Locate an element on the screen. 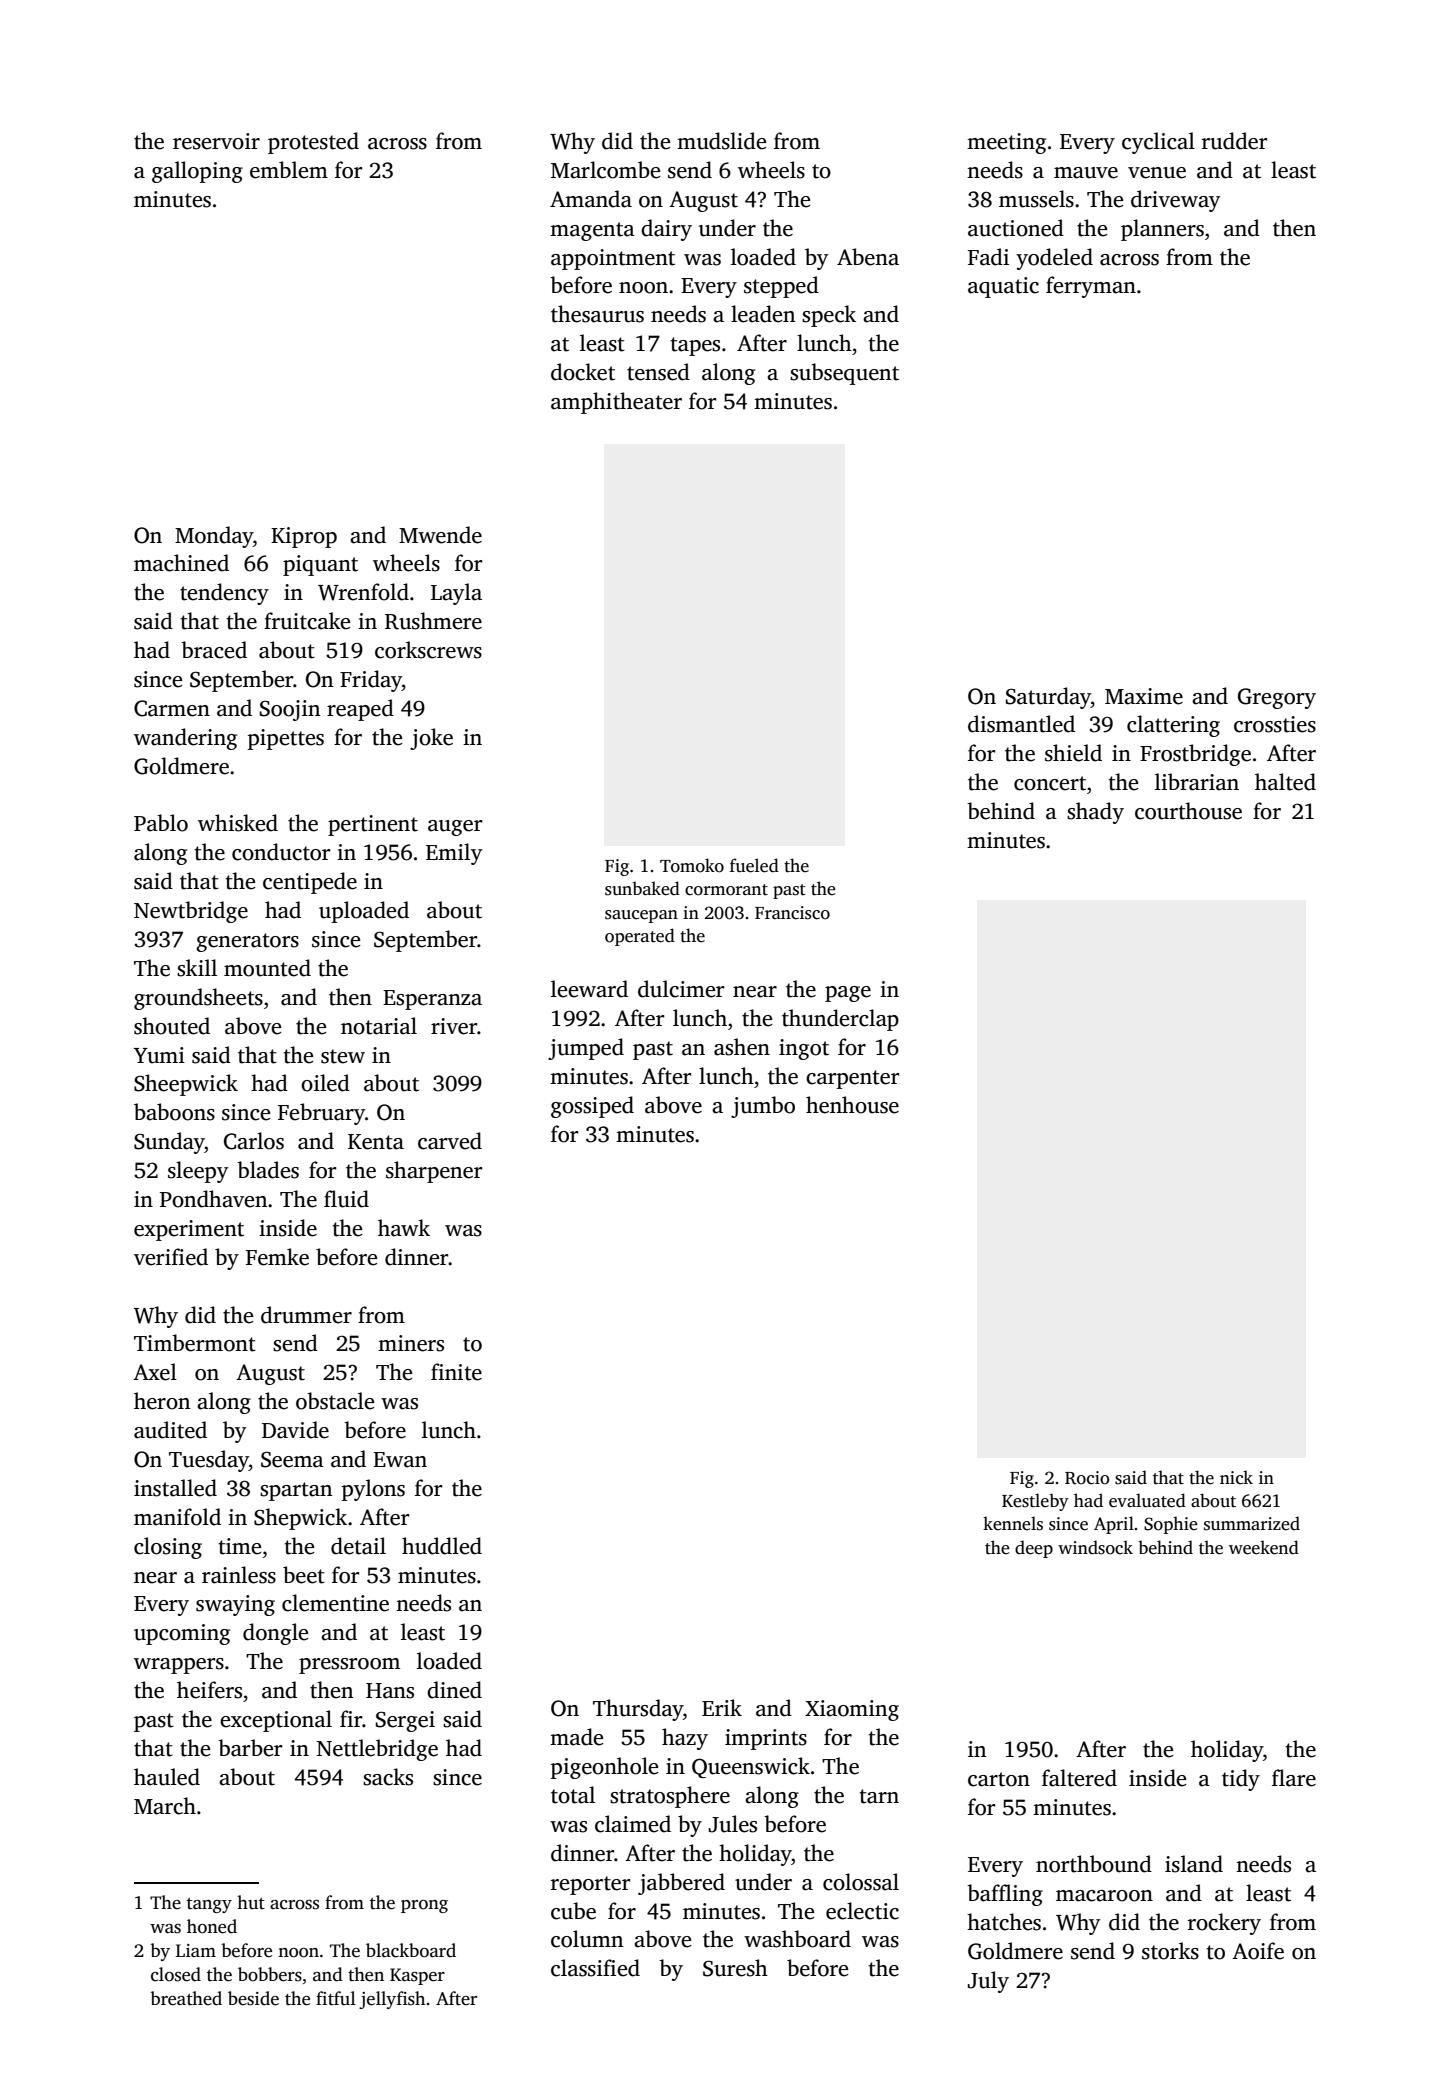  protested is located at coordinates (313, 143).
